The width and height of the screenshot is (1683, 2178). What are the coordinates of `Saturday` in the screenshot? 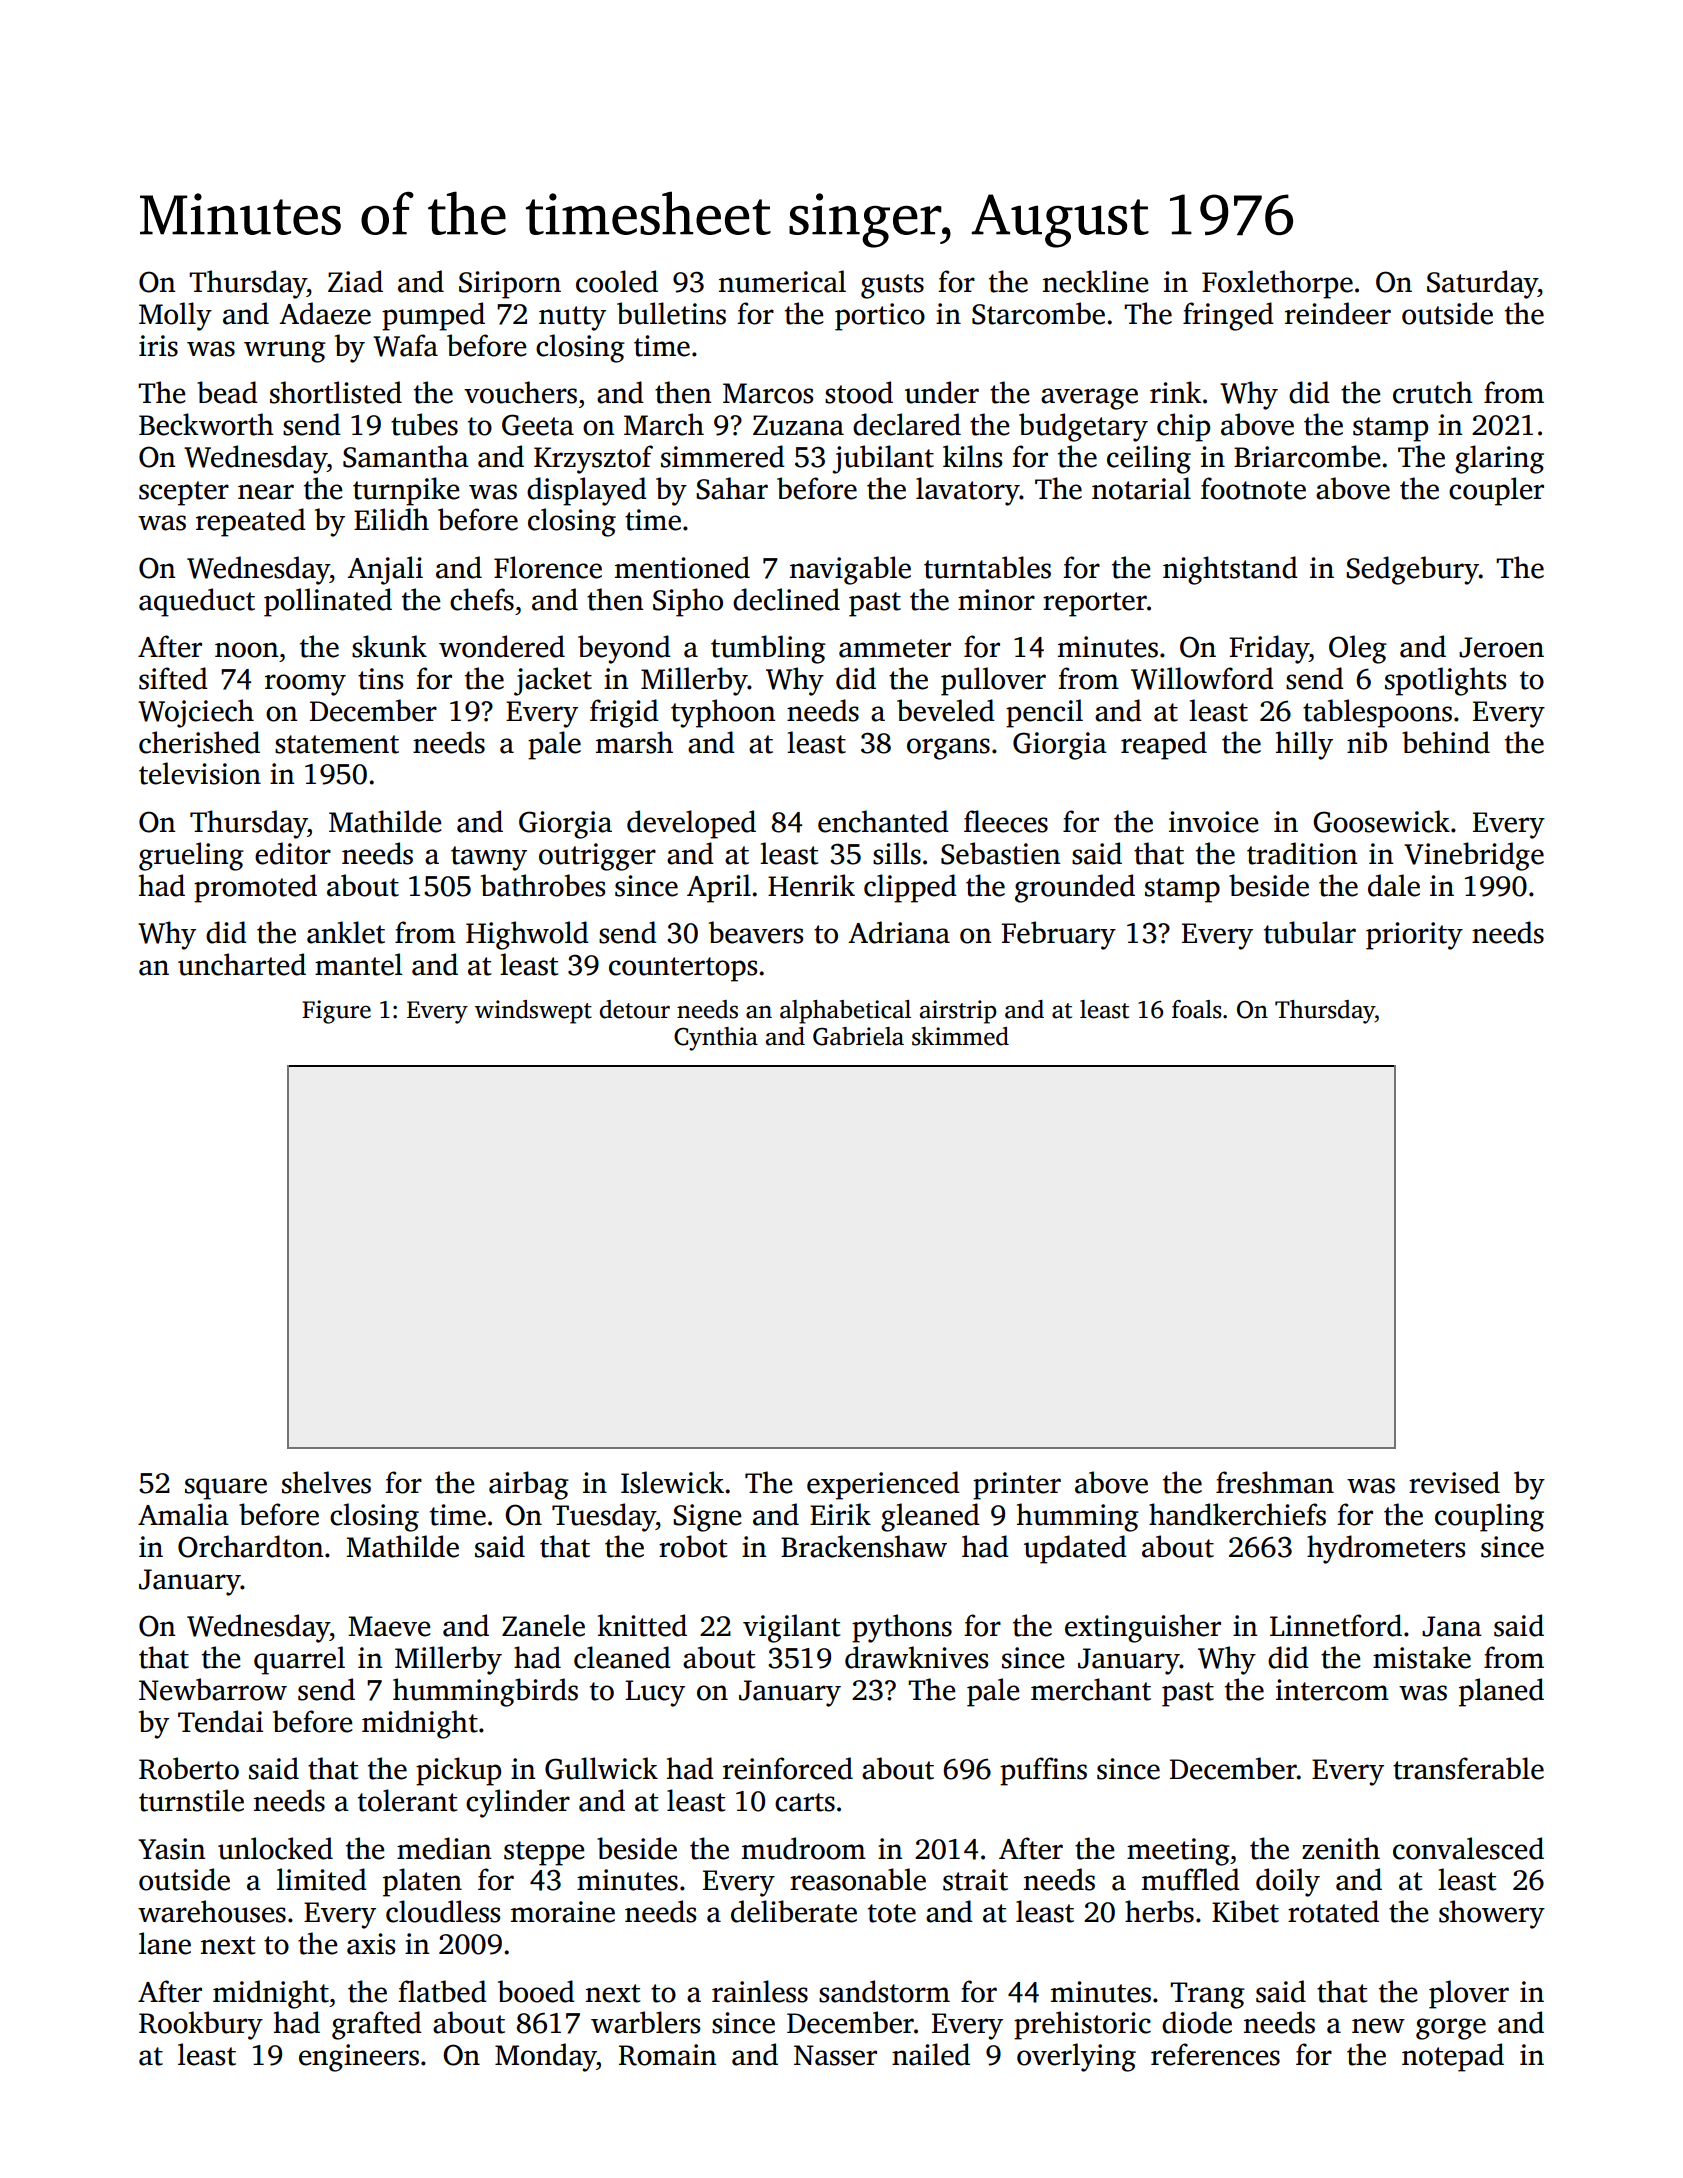 It's located at (1482, 284).
